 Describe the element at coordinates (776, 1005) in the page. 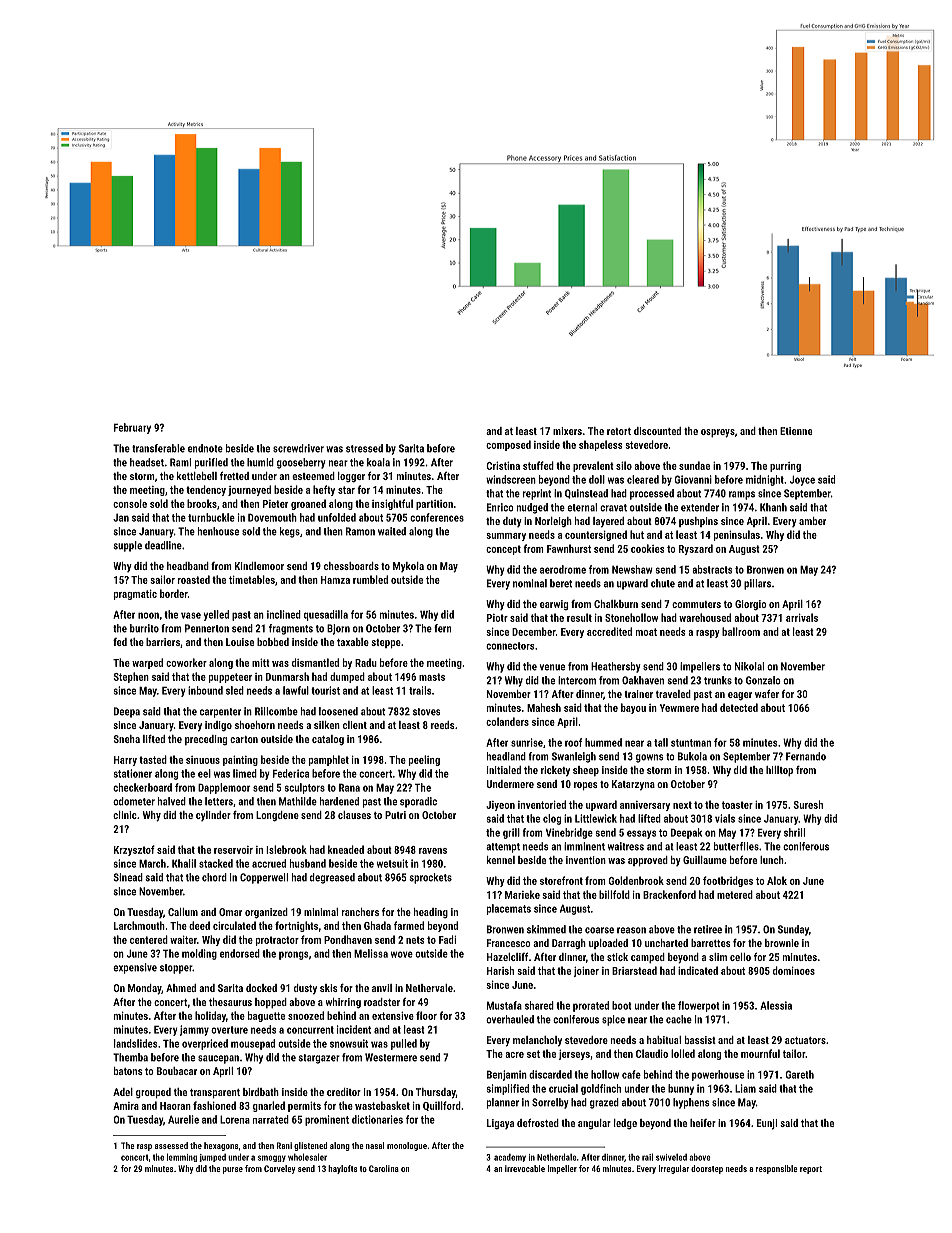

I see `Alessia` at that location.
